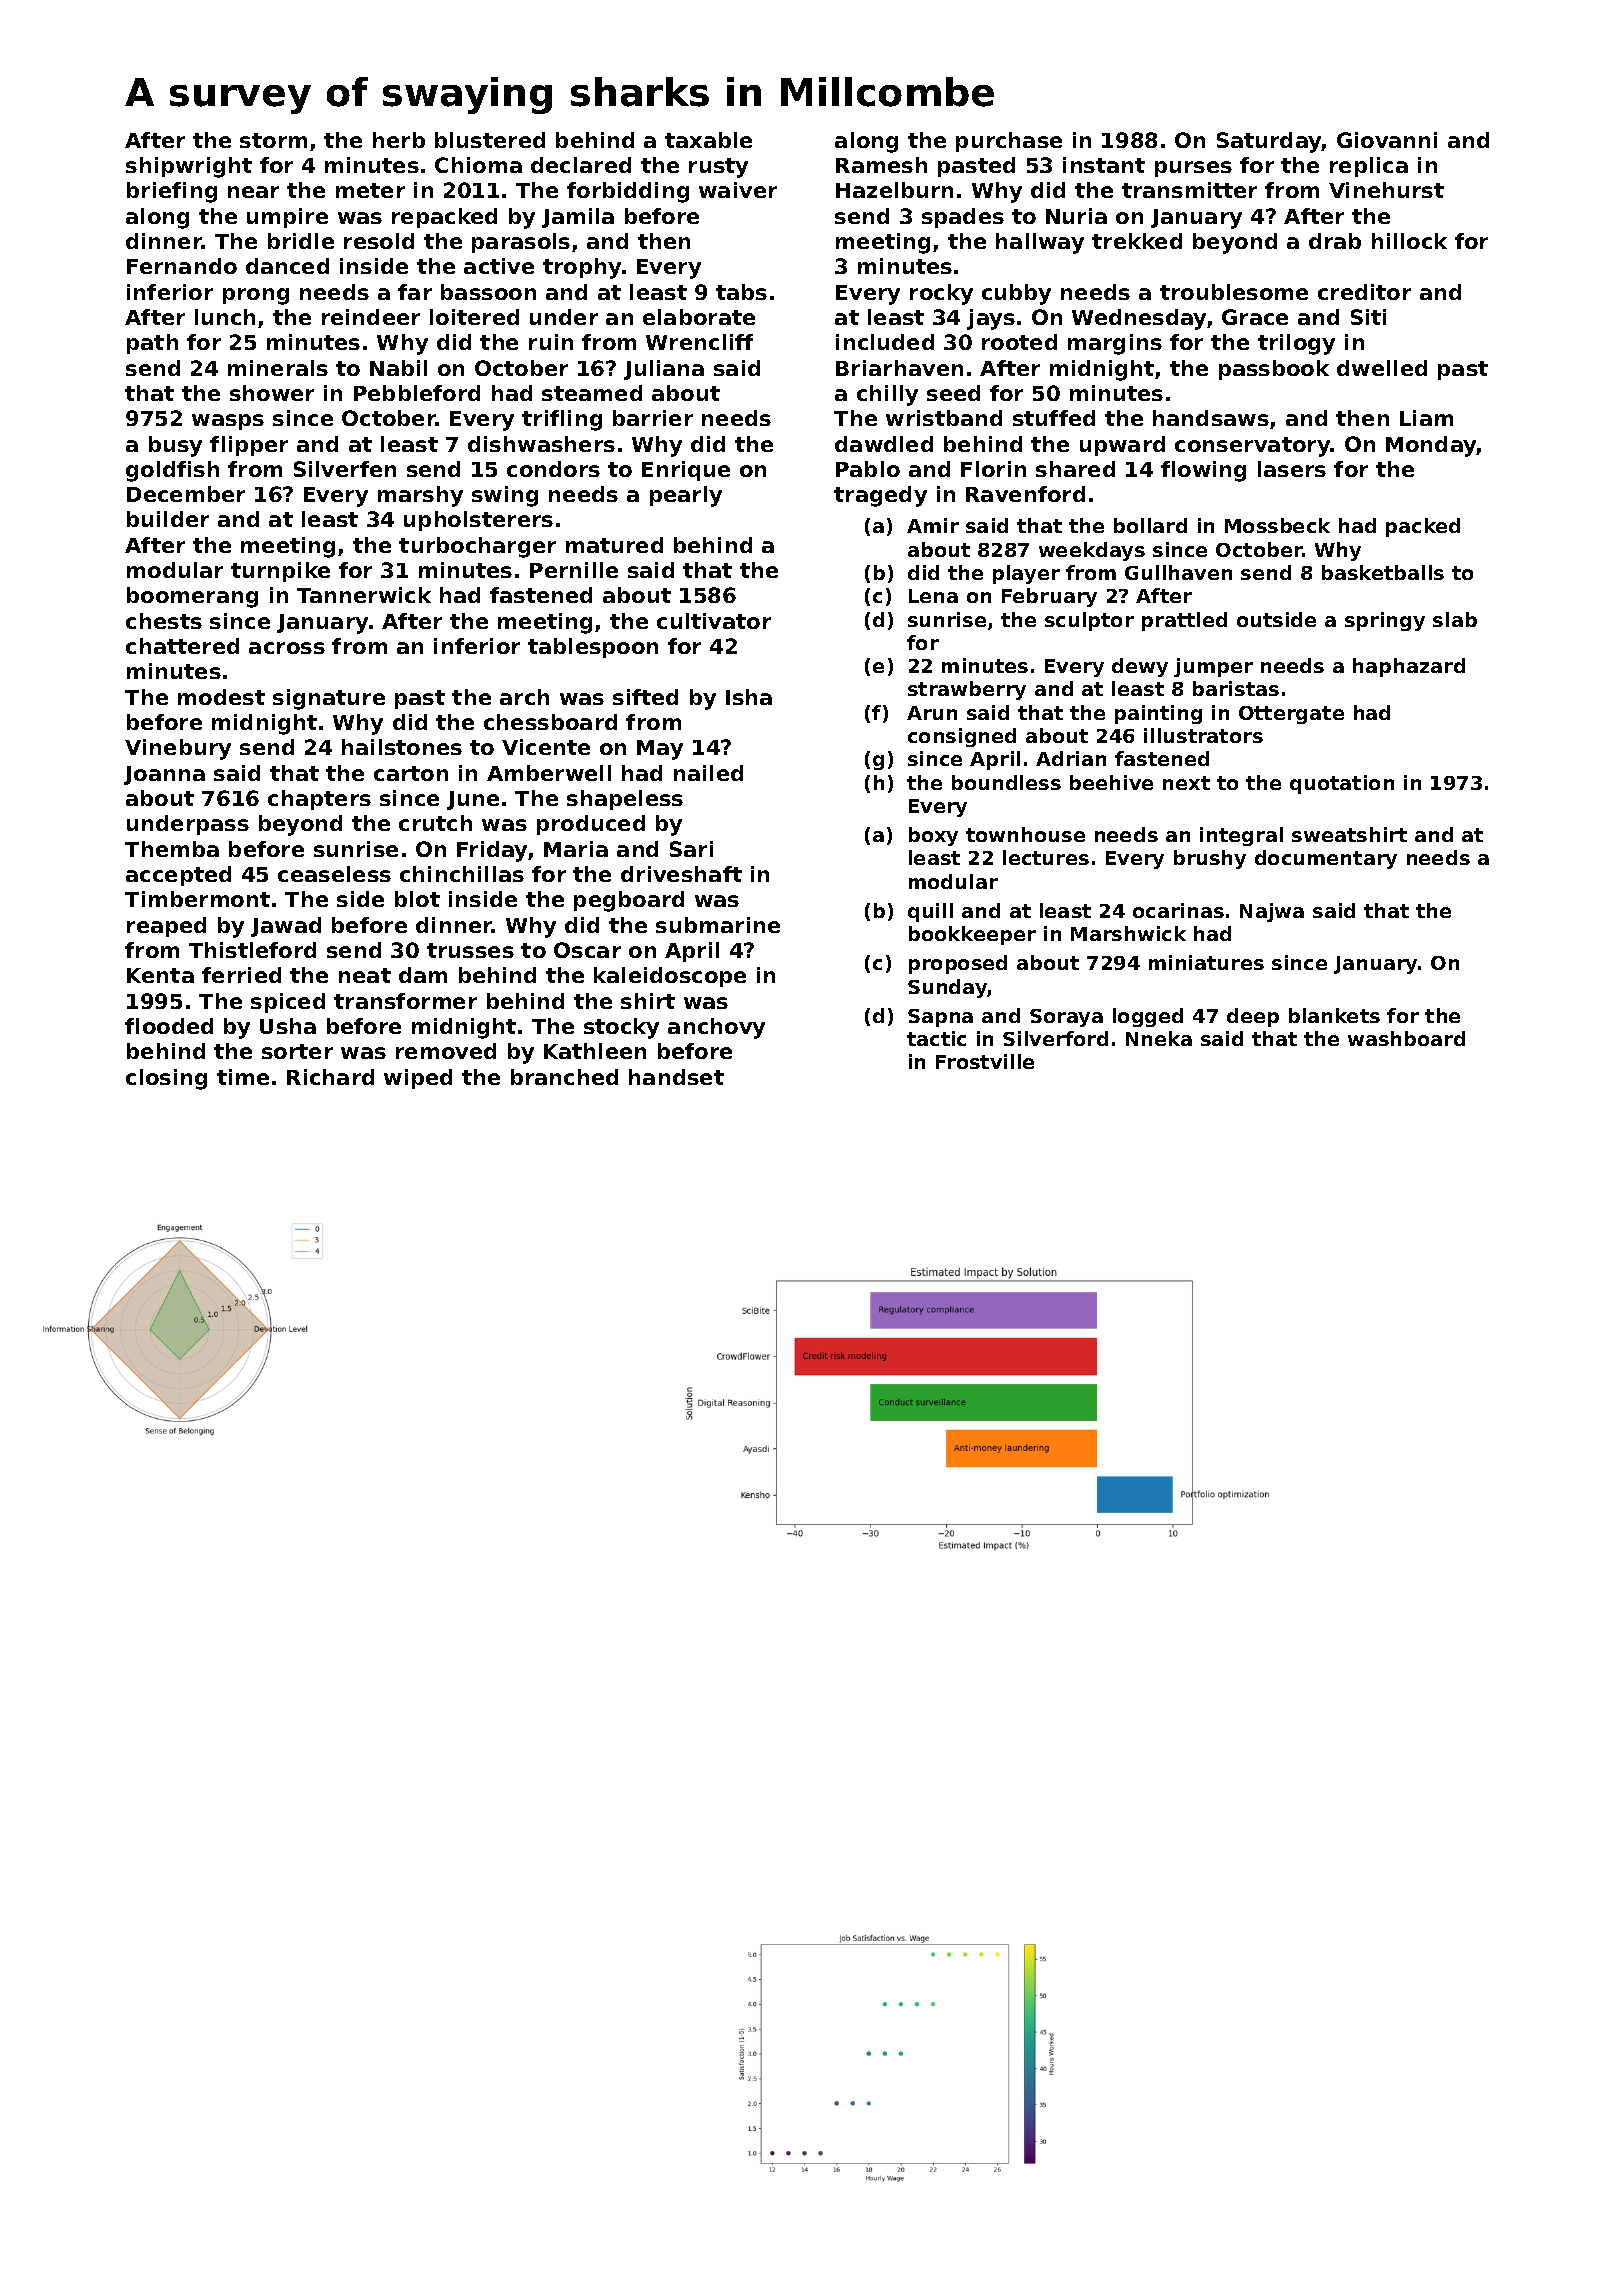 The height and width of the screenshot is (2292, 1620). Describe the element at coordinates (286, 927) in the screenshot. I see `Jawad` at that location.
